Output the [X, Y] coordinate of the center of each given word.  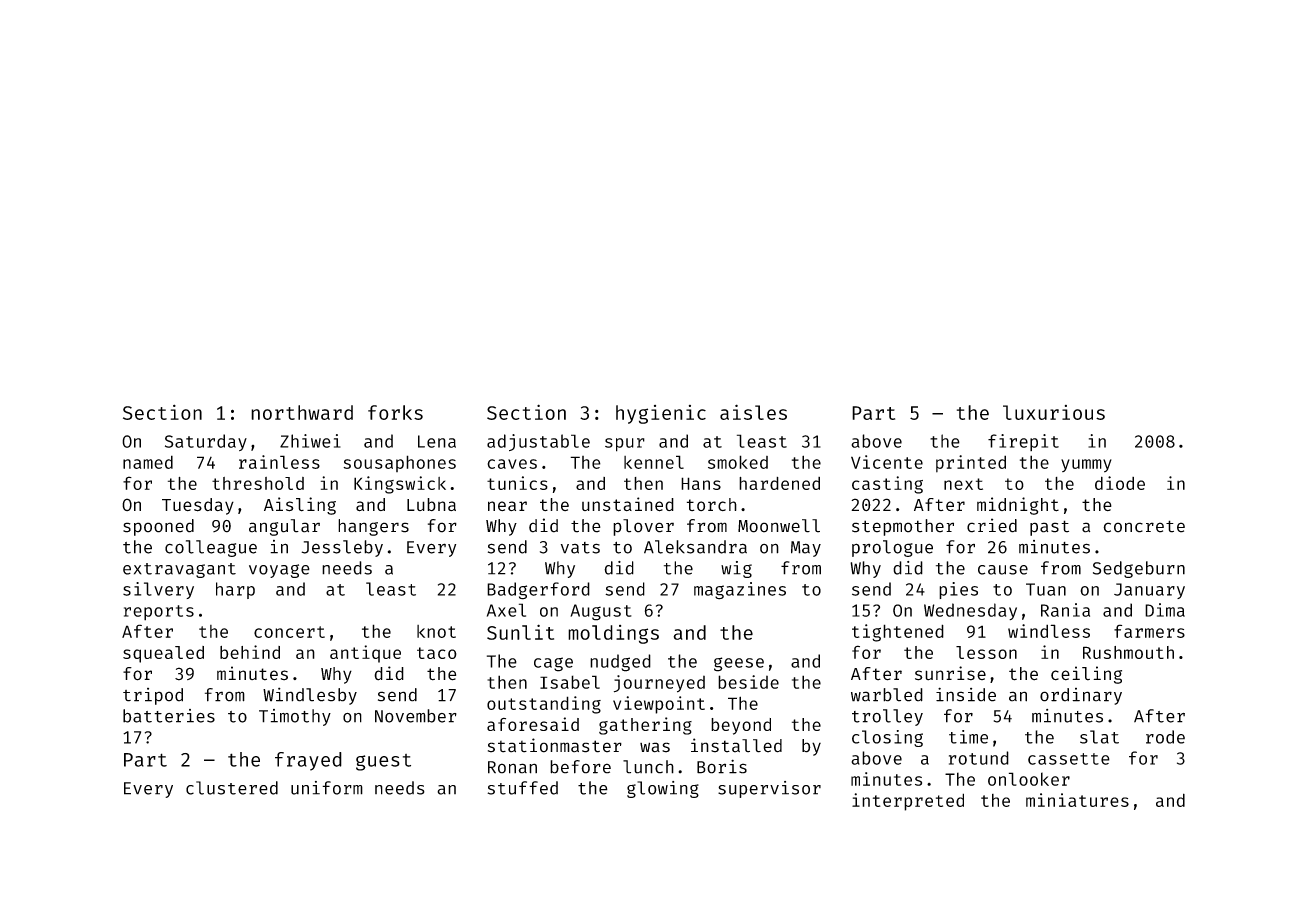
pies [958, 590]
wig [736, 569]
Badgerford [538, 591]
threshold [258, 483]
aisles [753, 412]
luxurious [1054, 412]
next [963, 484]
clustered [232, 788]
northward [302, 412]
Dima [1165, 610]
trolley [887, 717]
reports [159, 613]
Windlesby [310, 696]
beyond [741, 726]
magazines [740, 591]
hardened [779, 483]
